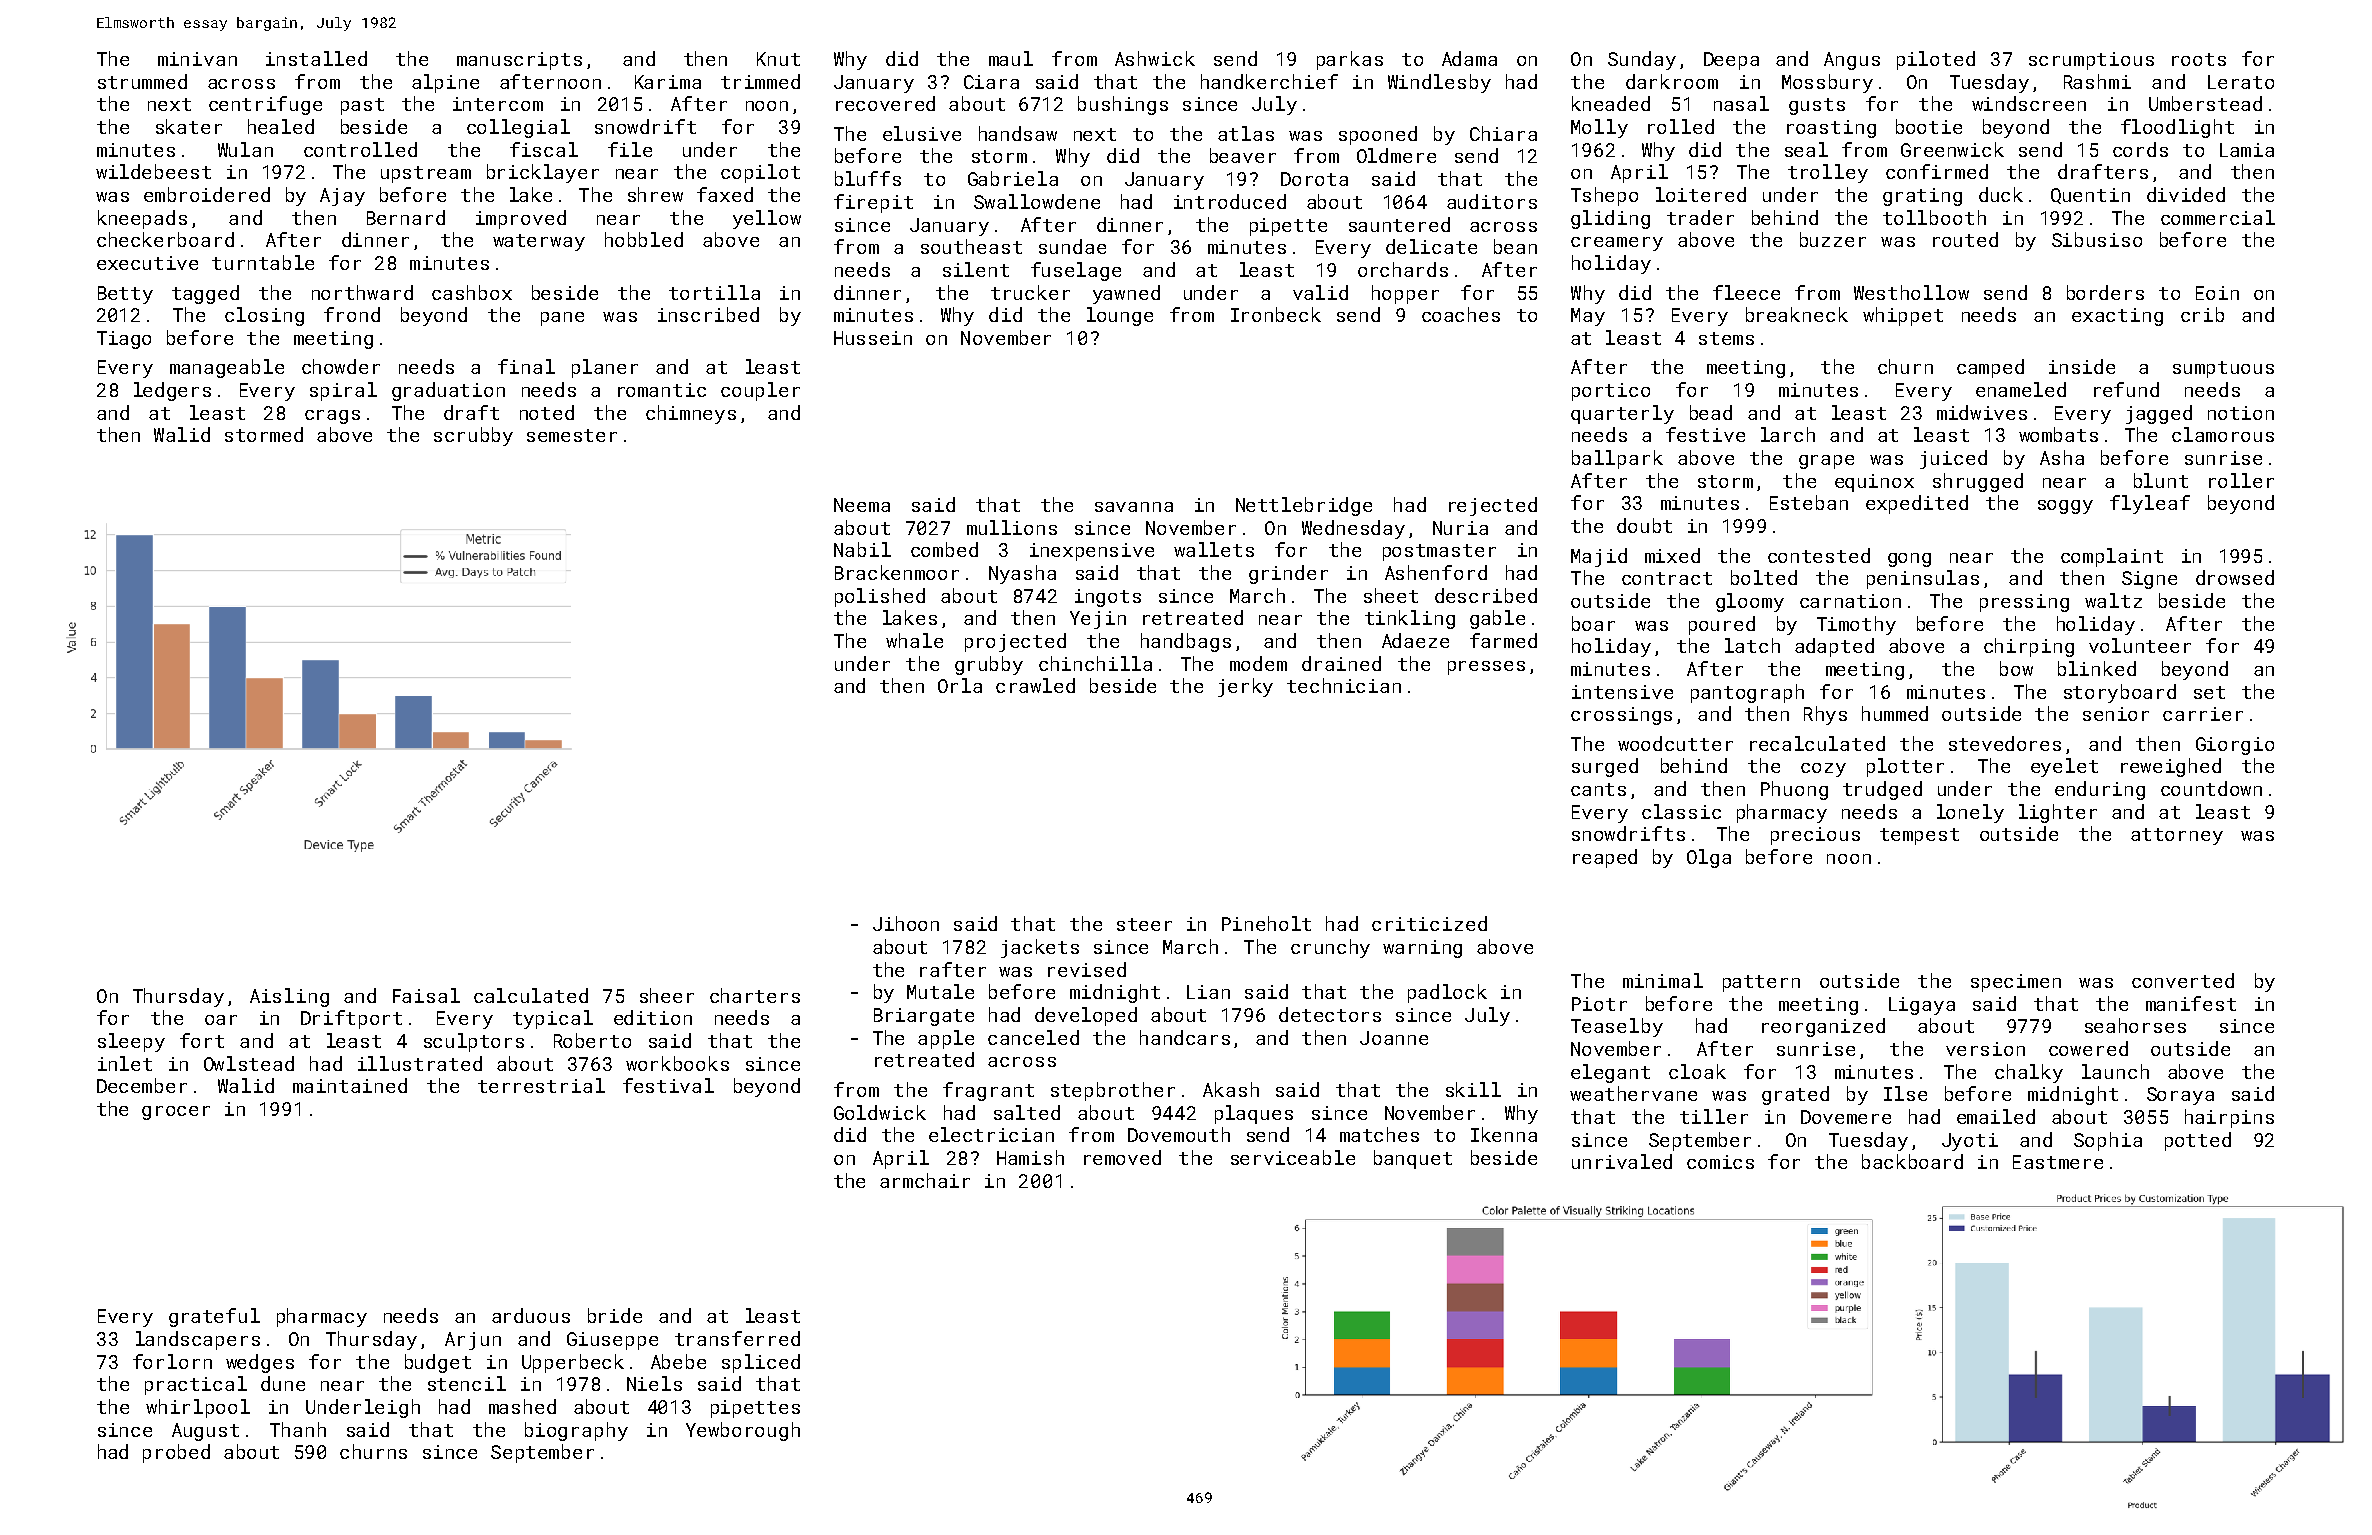  What do you see at coordinates (668, 1085) in the screenshot?
I see `festival` at bounding box center [668, 1085].
